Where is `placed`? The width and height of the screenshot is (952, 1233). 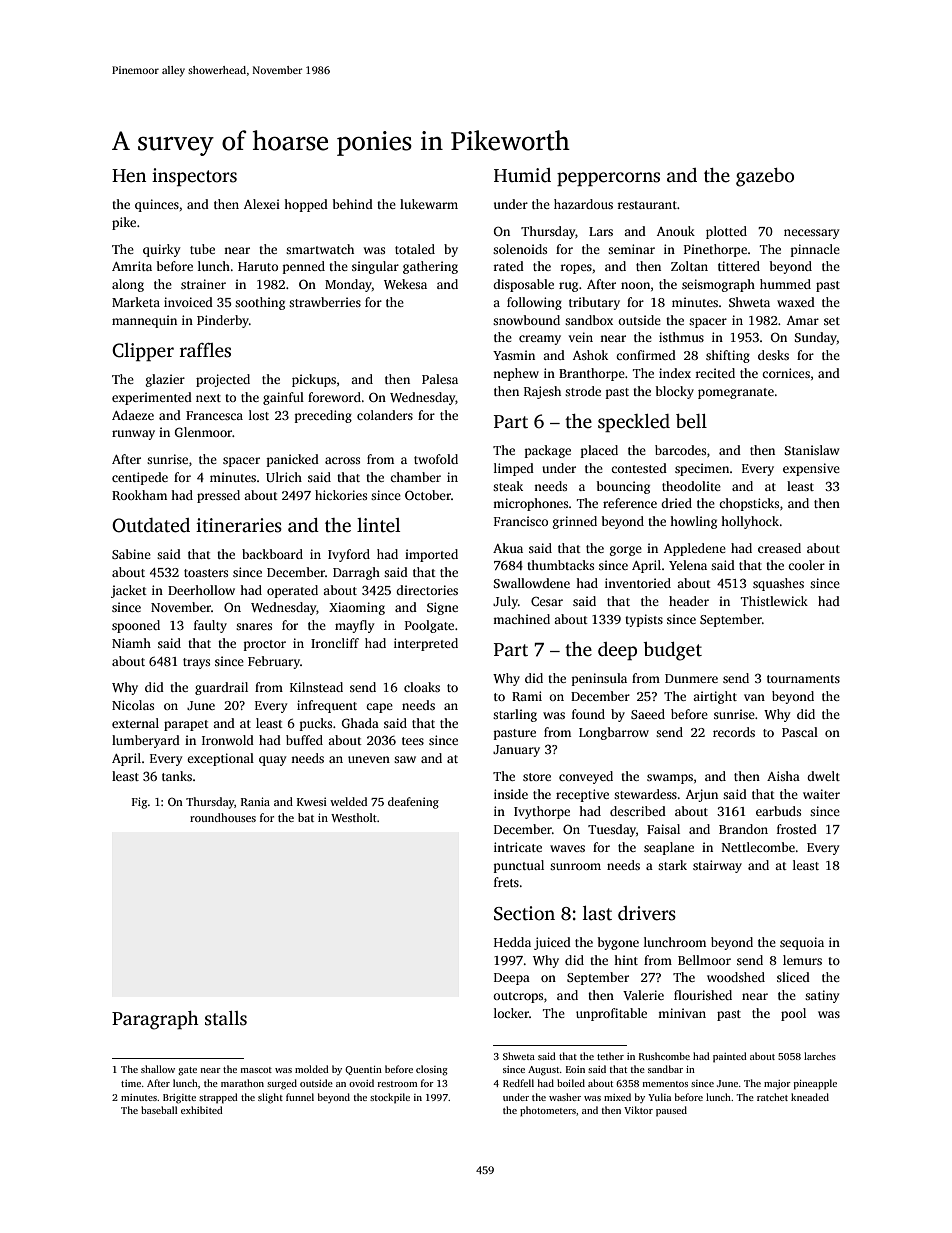 placed is located at coordinates (599, 451).
